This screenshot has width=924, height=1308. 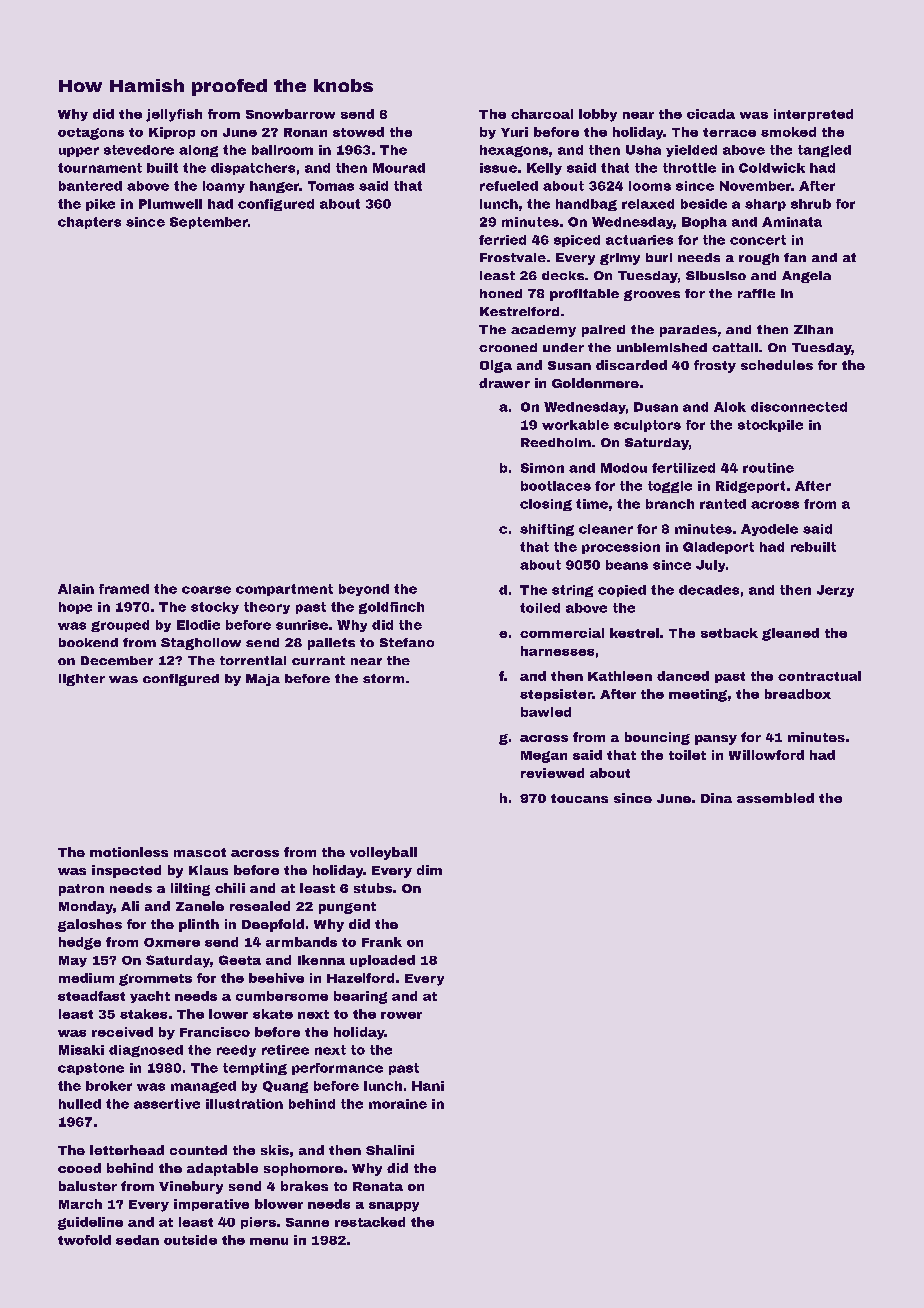 What do you see at coordinates (428, 1086) in the screenshot?
I see `Hani` at bounding box center [428, 1086].
